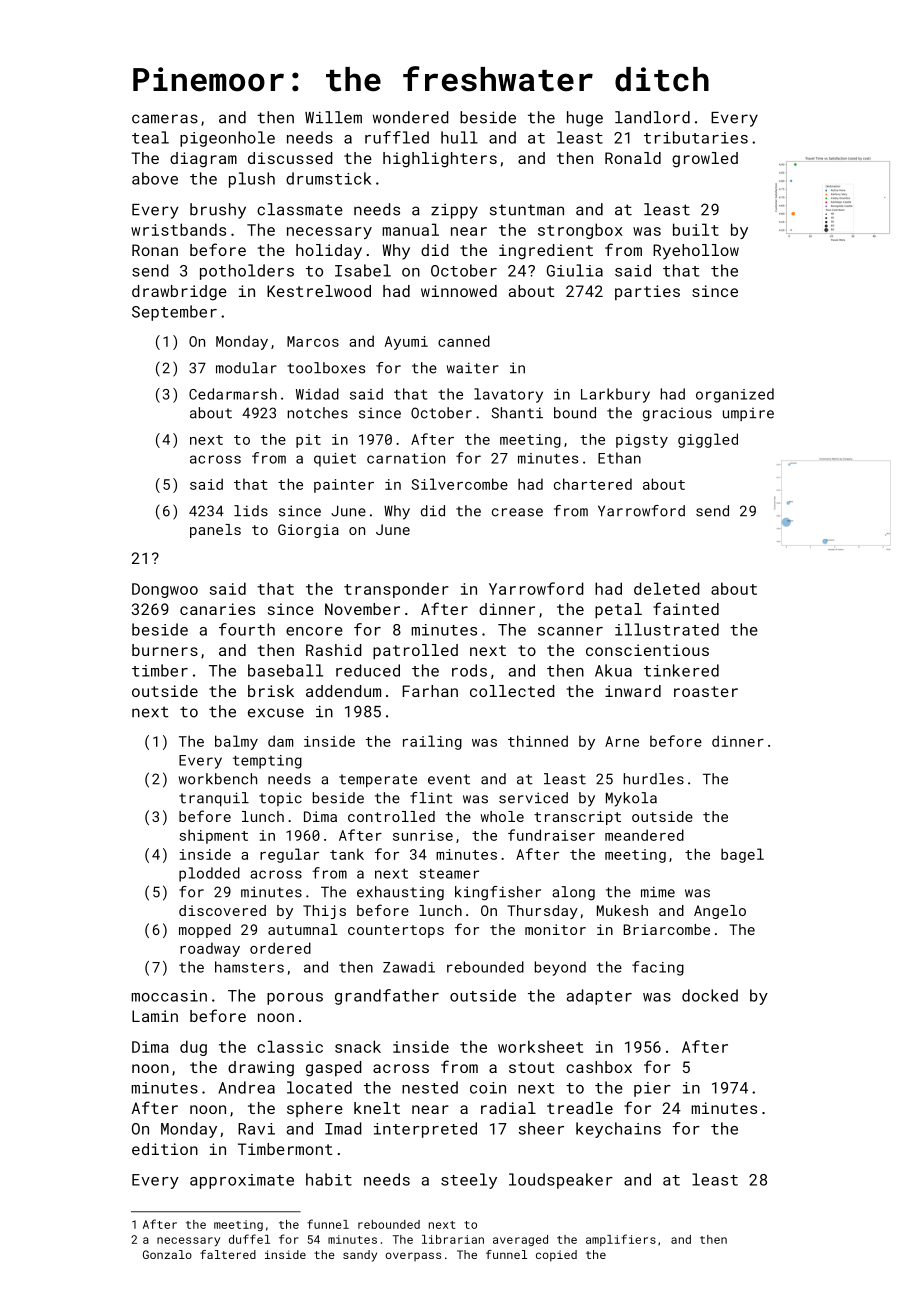 This screenshot has width=908, height=1316. What do you see at coordinates (415, 652) in the screenshot?
I see `patrolled` at bounding box center [415, 652].
